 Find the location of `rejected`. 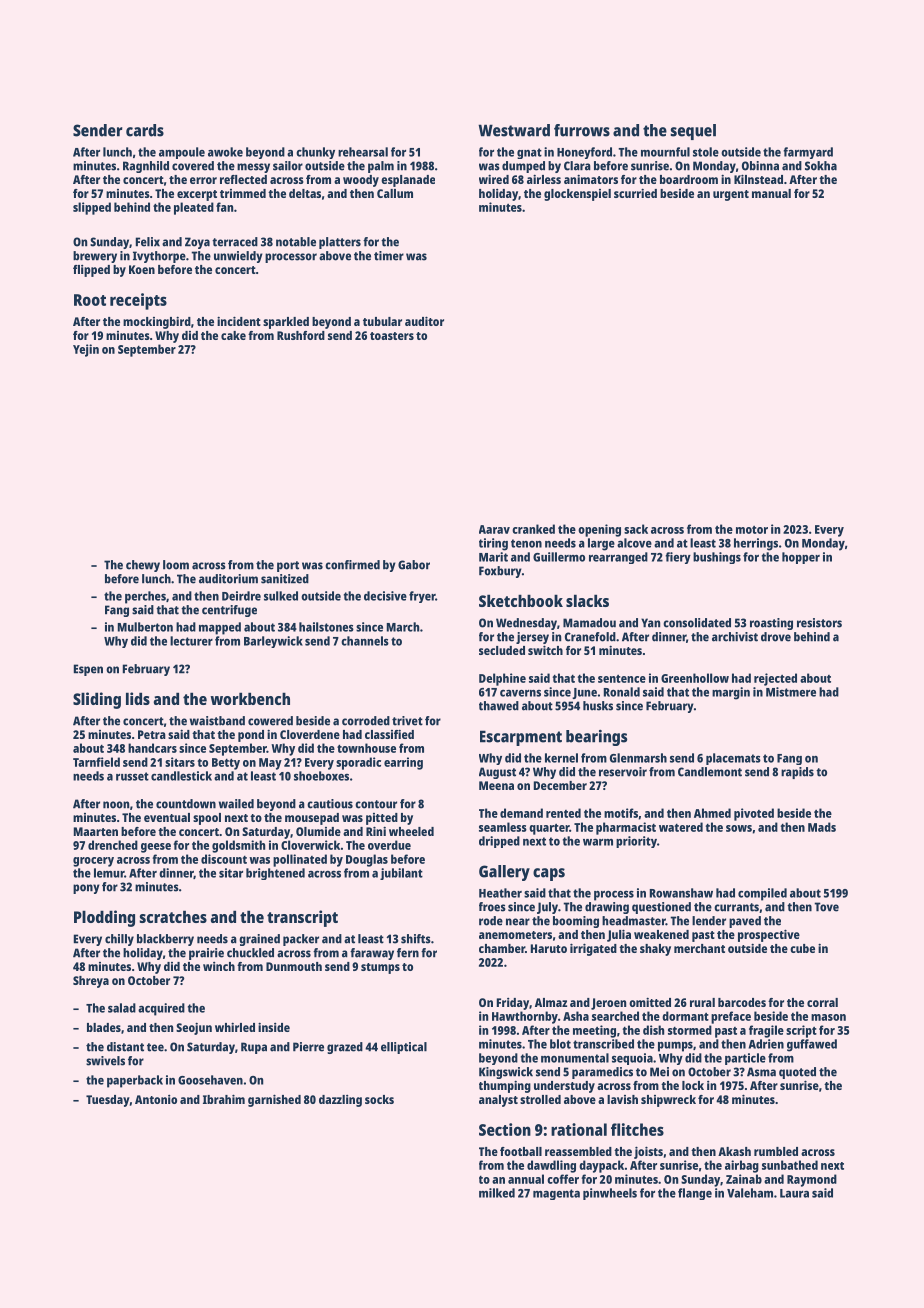

rejected is located at coordinates (775, 679).
